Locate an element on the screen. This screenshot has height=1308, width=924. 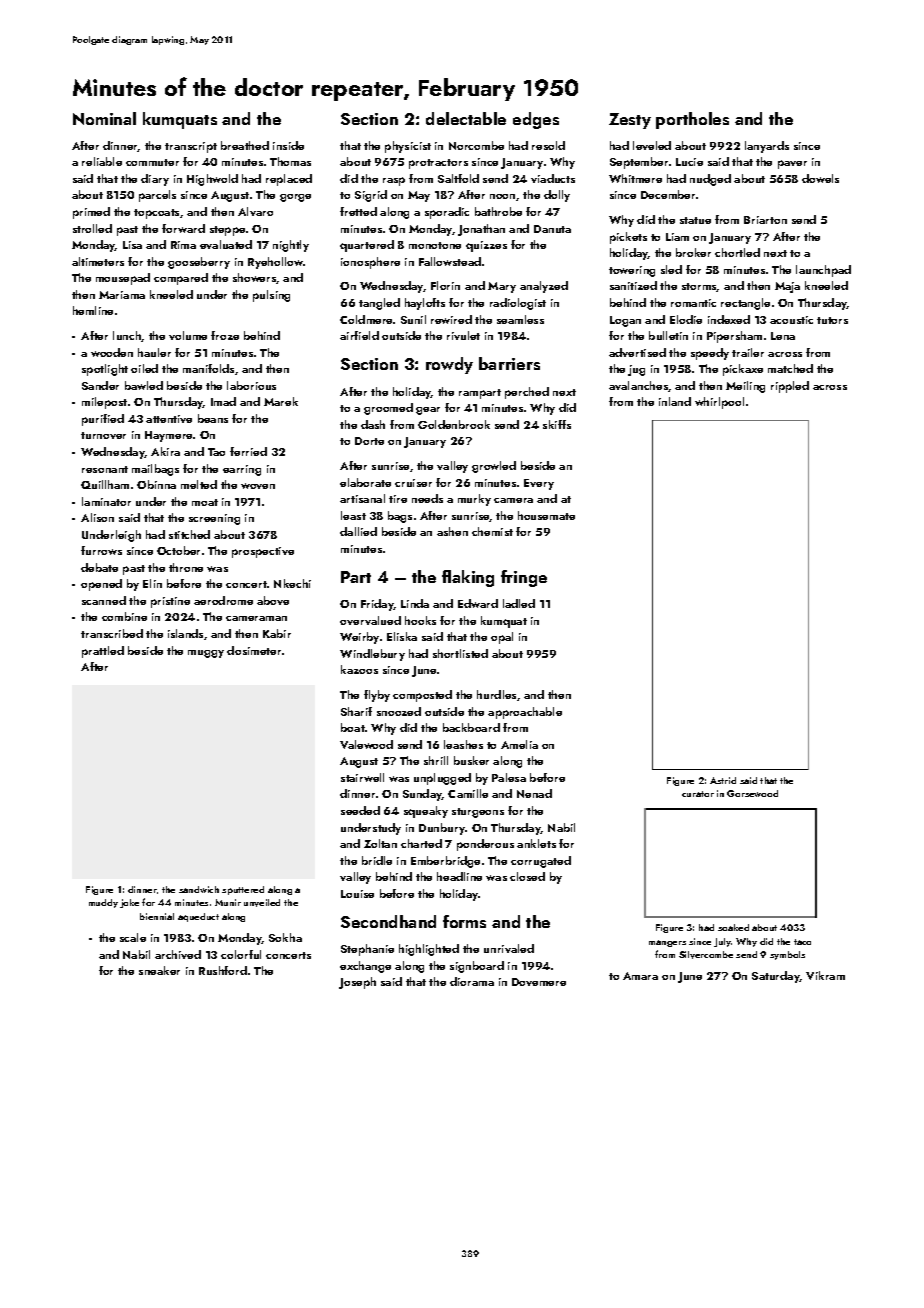
aqueduct is located at coordinates (198, 917).
